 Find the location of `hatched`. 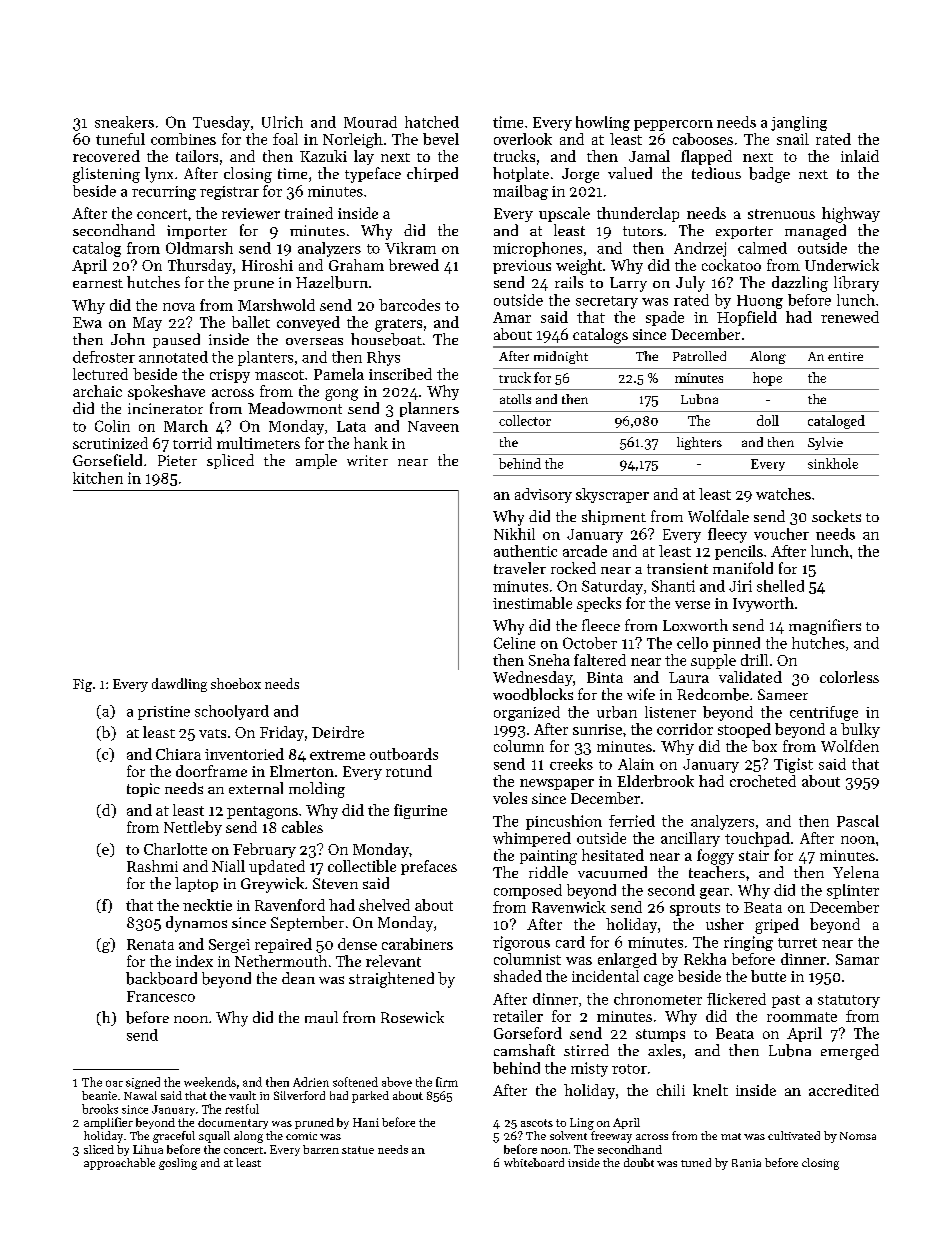

hatched is located at coordinates (432, 122).
